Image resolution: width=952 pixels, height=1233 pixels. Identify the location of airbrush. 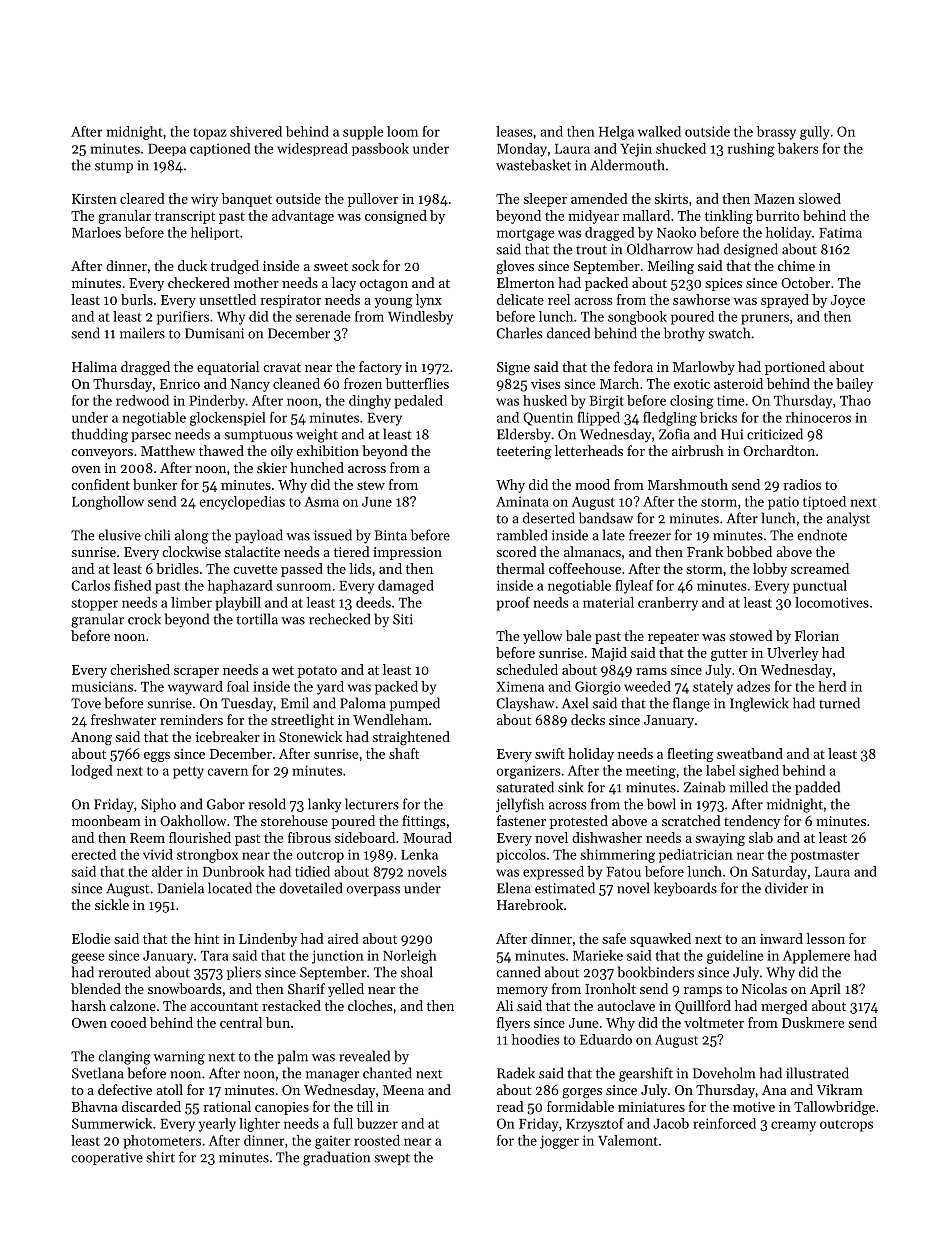
(698, 450).
